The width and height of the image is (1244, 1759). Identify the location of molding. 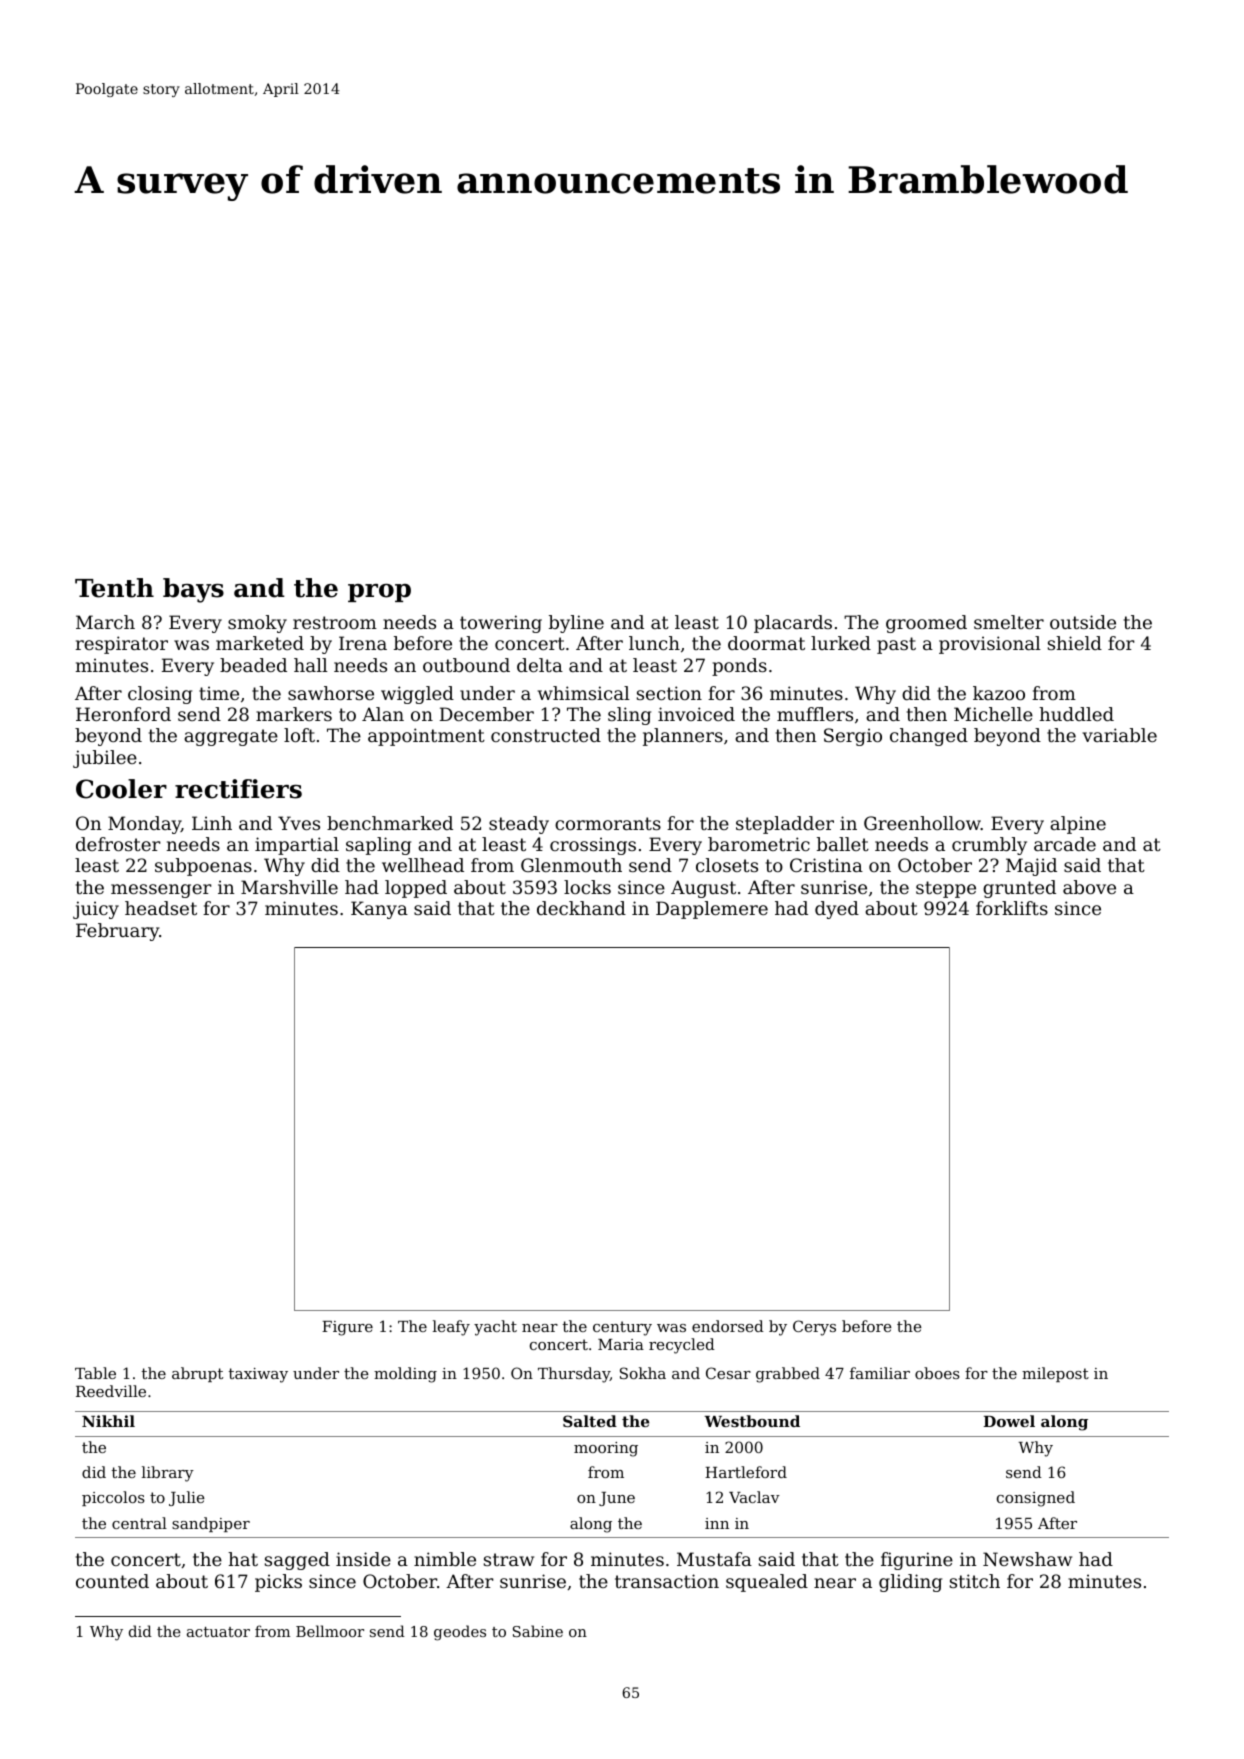
(405, 1375).
